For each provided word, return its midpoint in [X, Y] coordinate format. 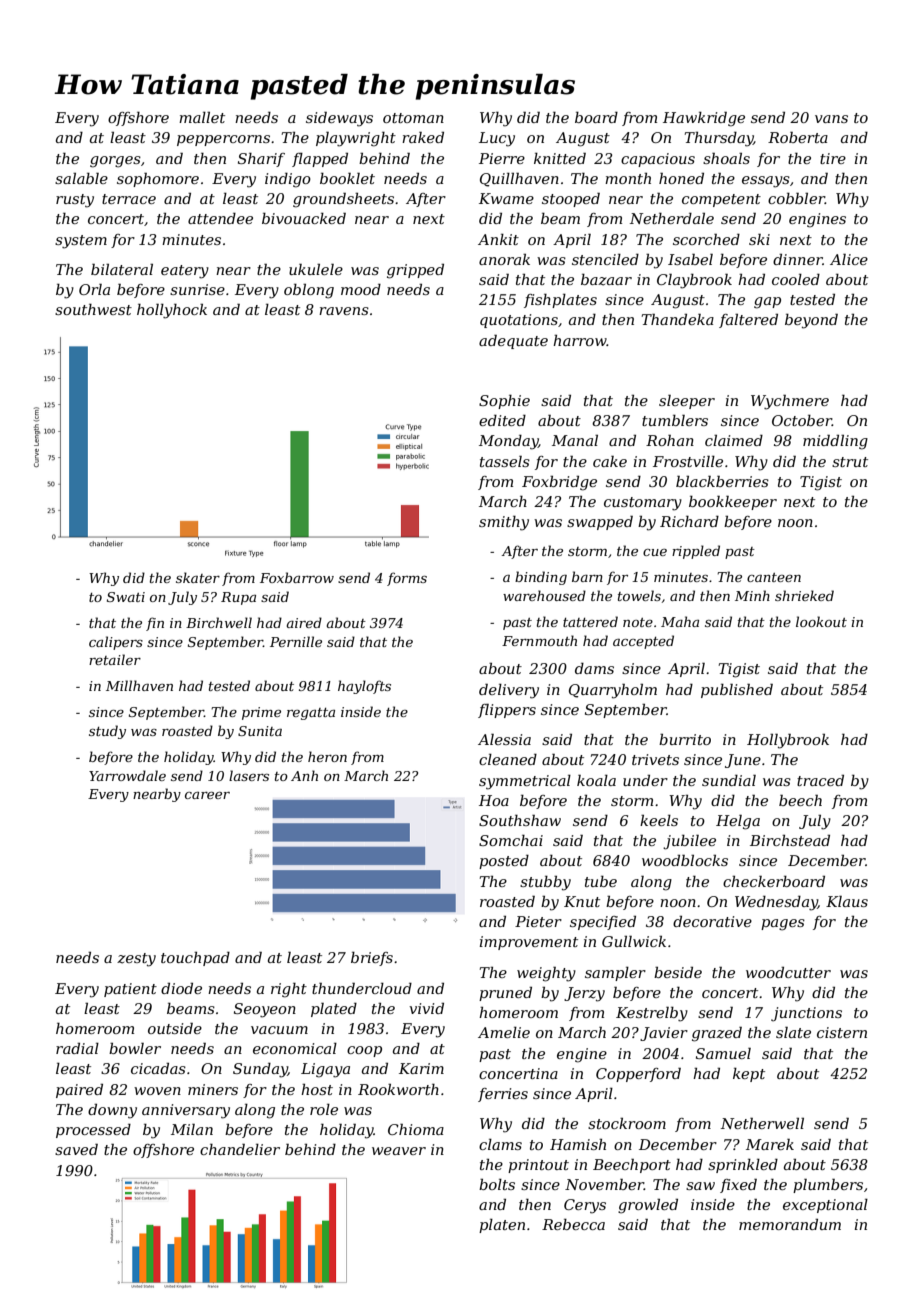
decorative [712, 921]
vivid [426, 1008]
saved [76, 1149]
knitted [560, 158]
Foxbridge [559, 483]
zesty [136, 960]
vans [831, 119]
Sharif [261, 160]
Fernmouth [539, 640]
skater [198, 577]
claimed [734, 440]
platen [502, 1226]
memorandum [790, 1224]
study [107, 732]
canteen [774, 577]
